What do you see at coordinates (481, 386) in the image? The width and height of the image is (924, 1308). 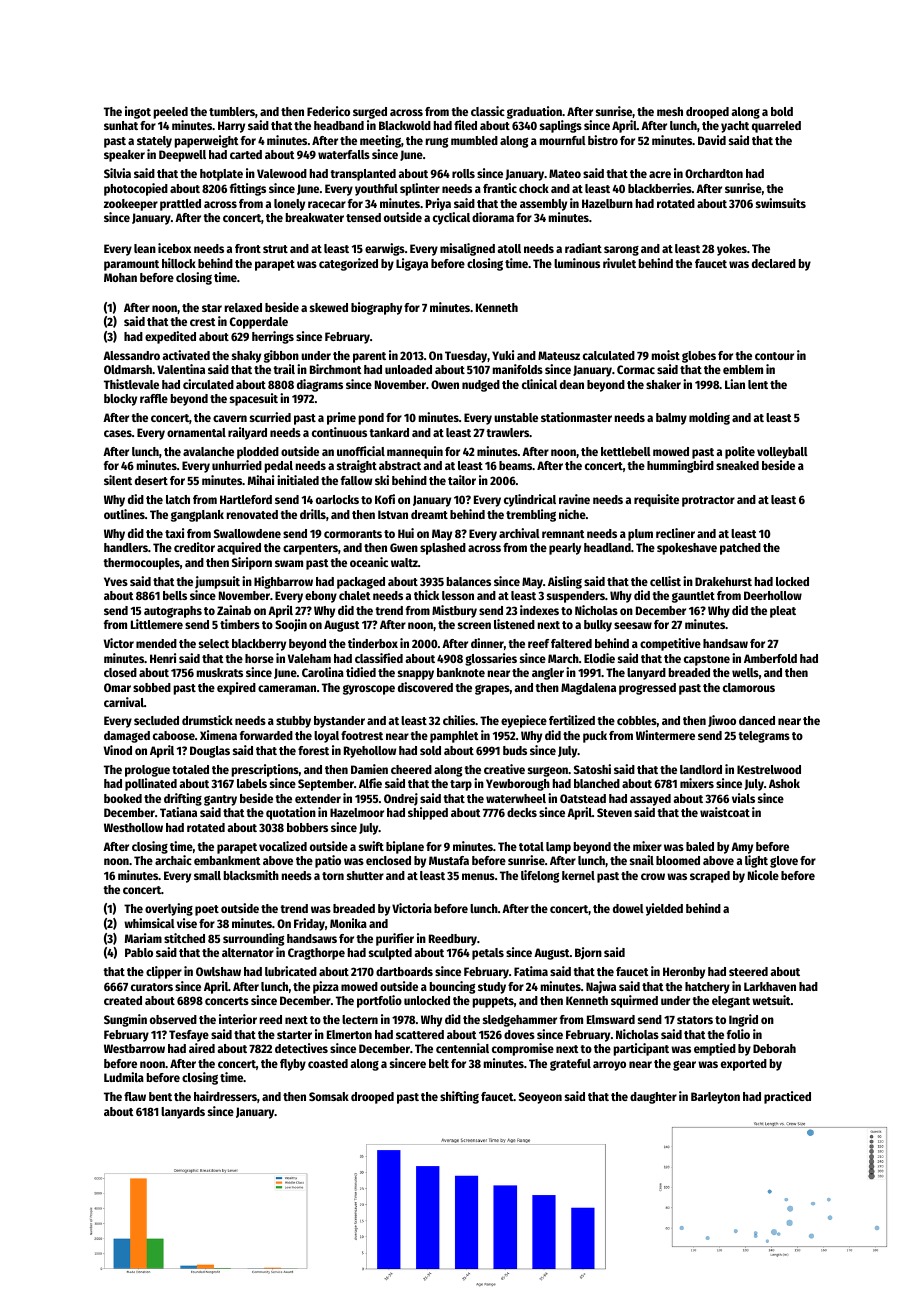 I see `nudged` at bounding box center [481, 386].
